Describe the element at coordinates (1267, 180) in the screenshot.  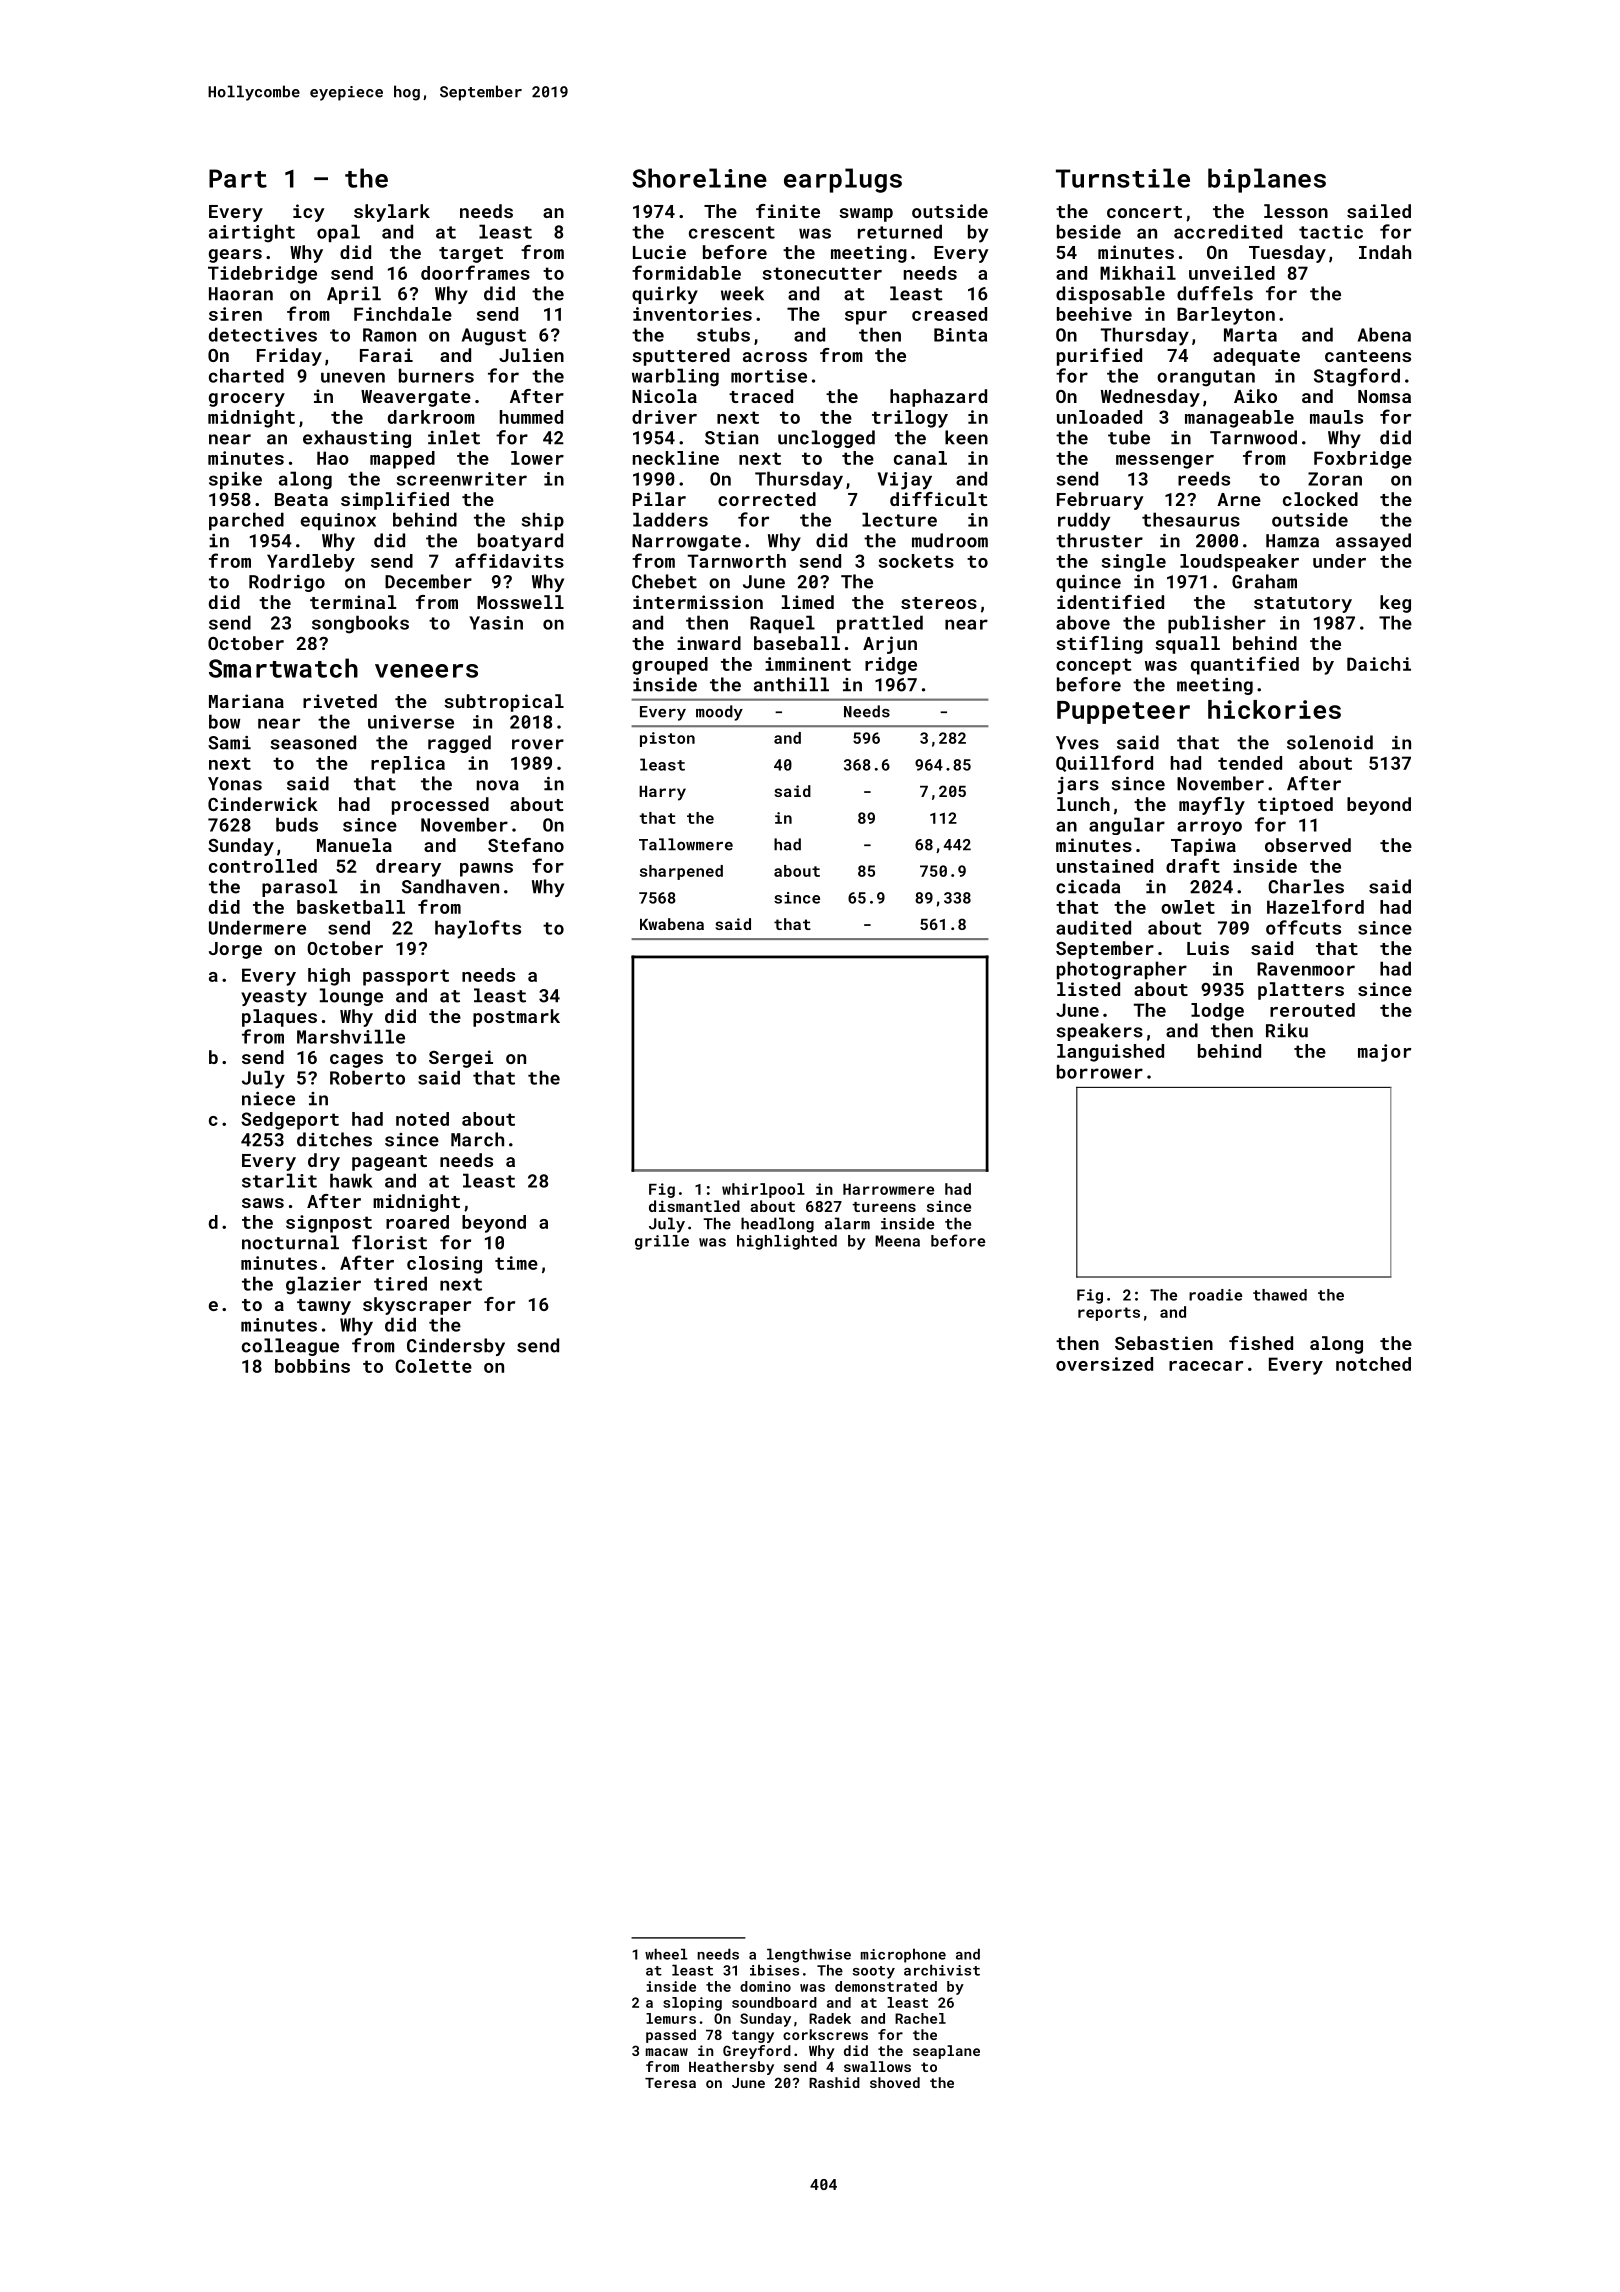
I see `biplanes` at that location.
